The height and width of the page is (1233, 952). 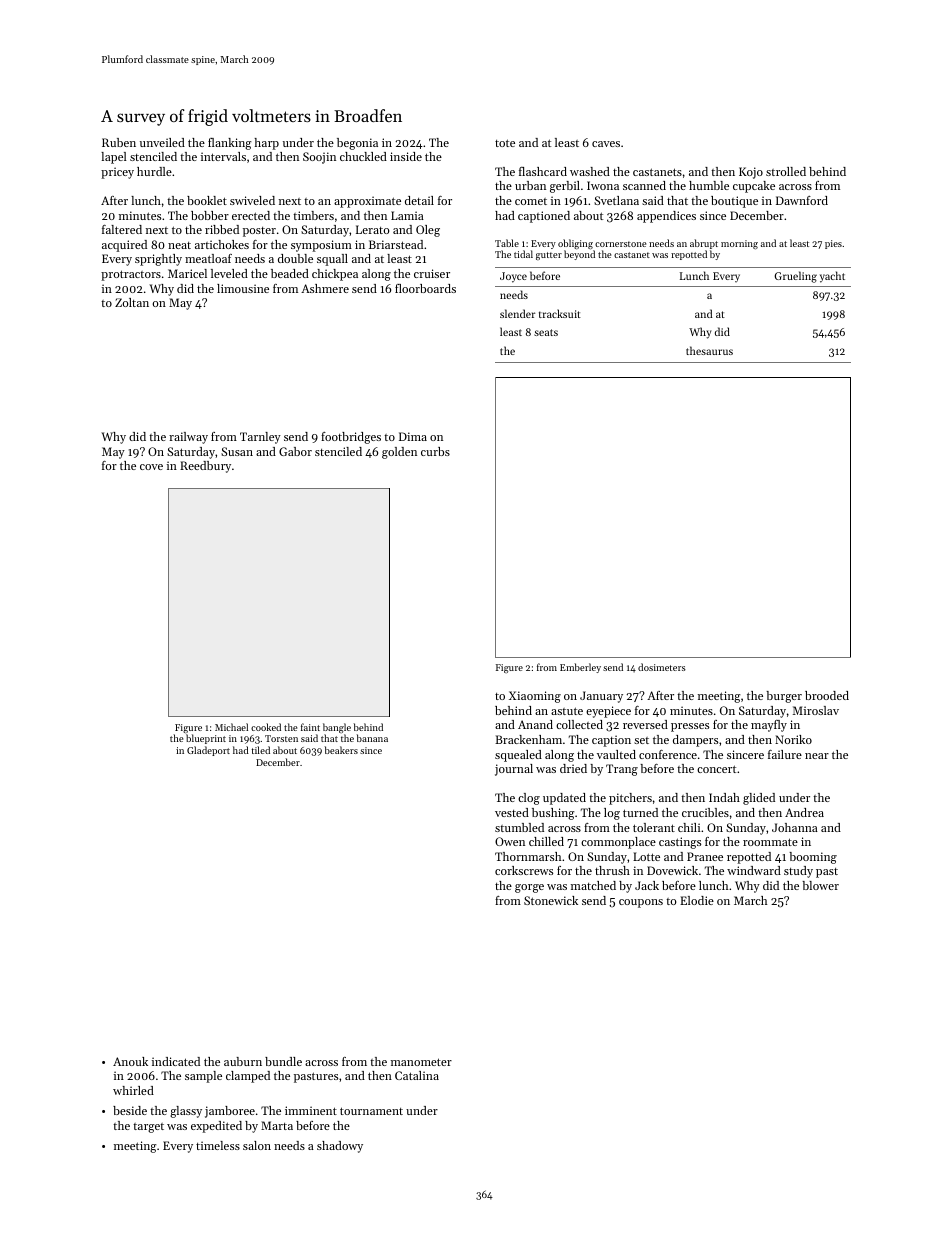 I want to click on curbs, so click(x=435, y=451).
